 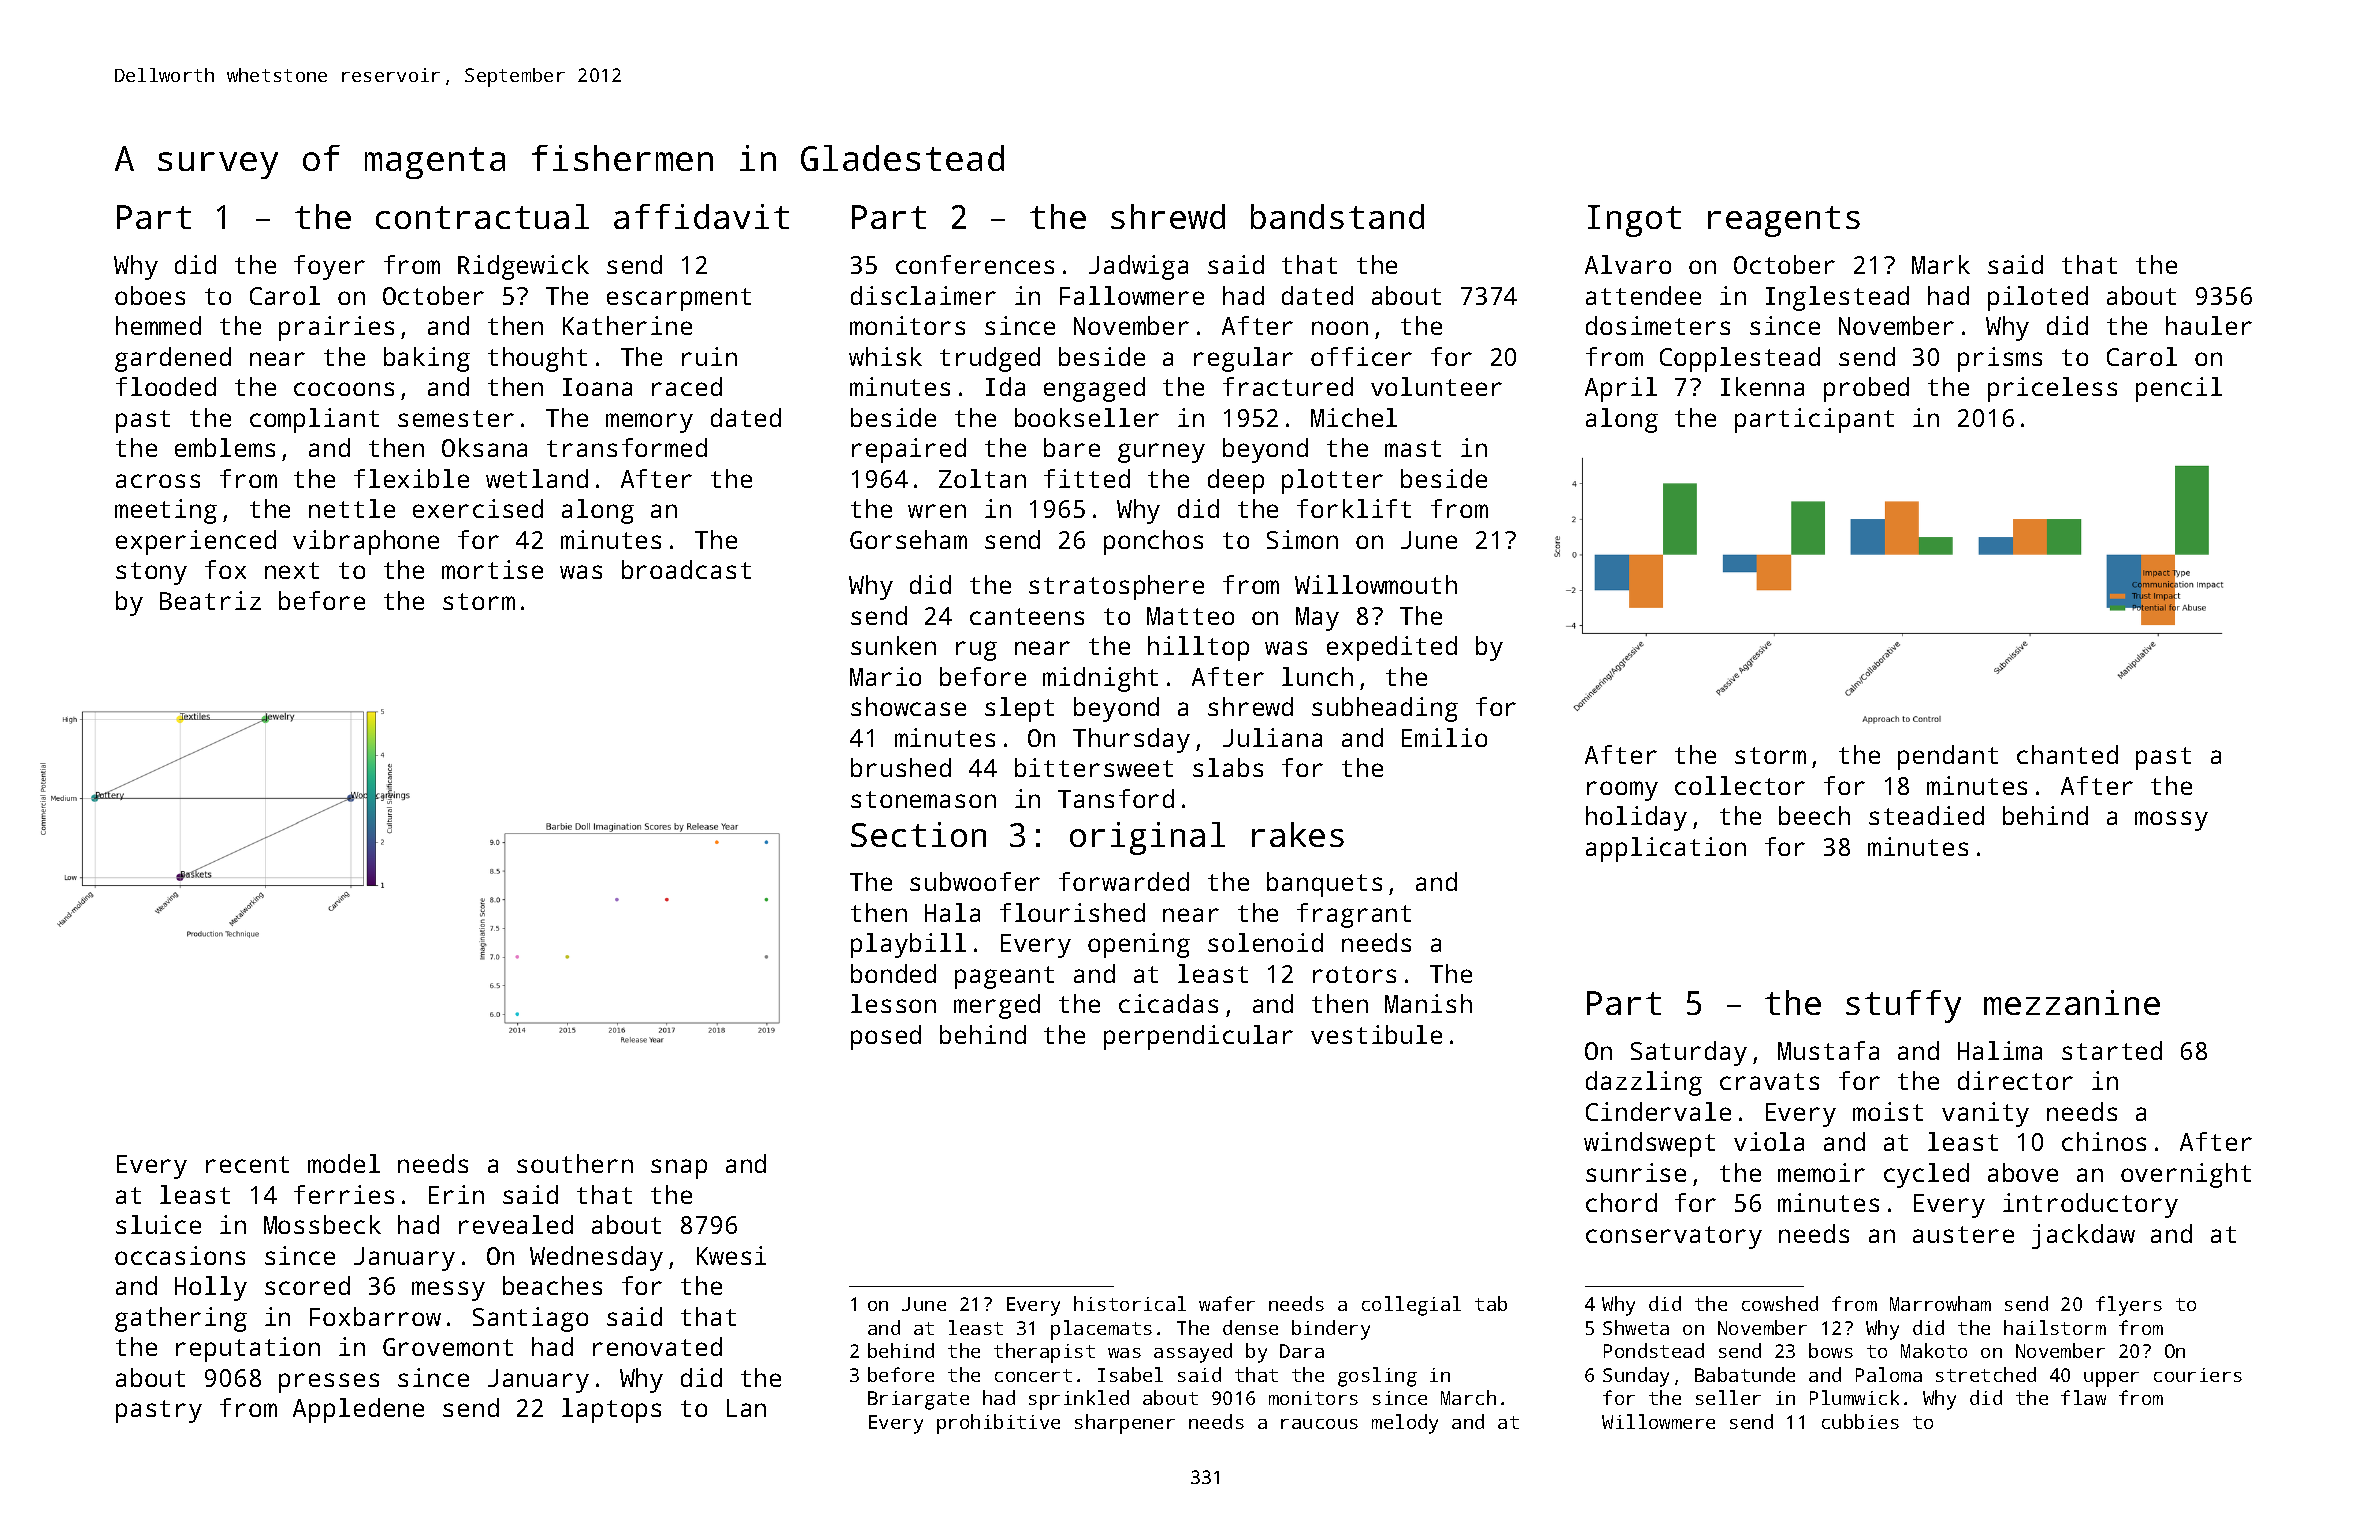 I want to click on reagents, so click(x=1784, y=221).
